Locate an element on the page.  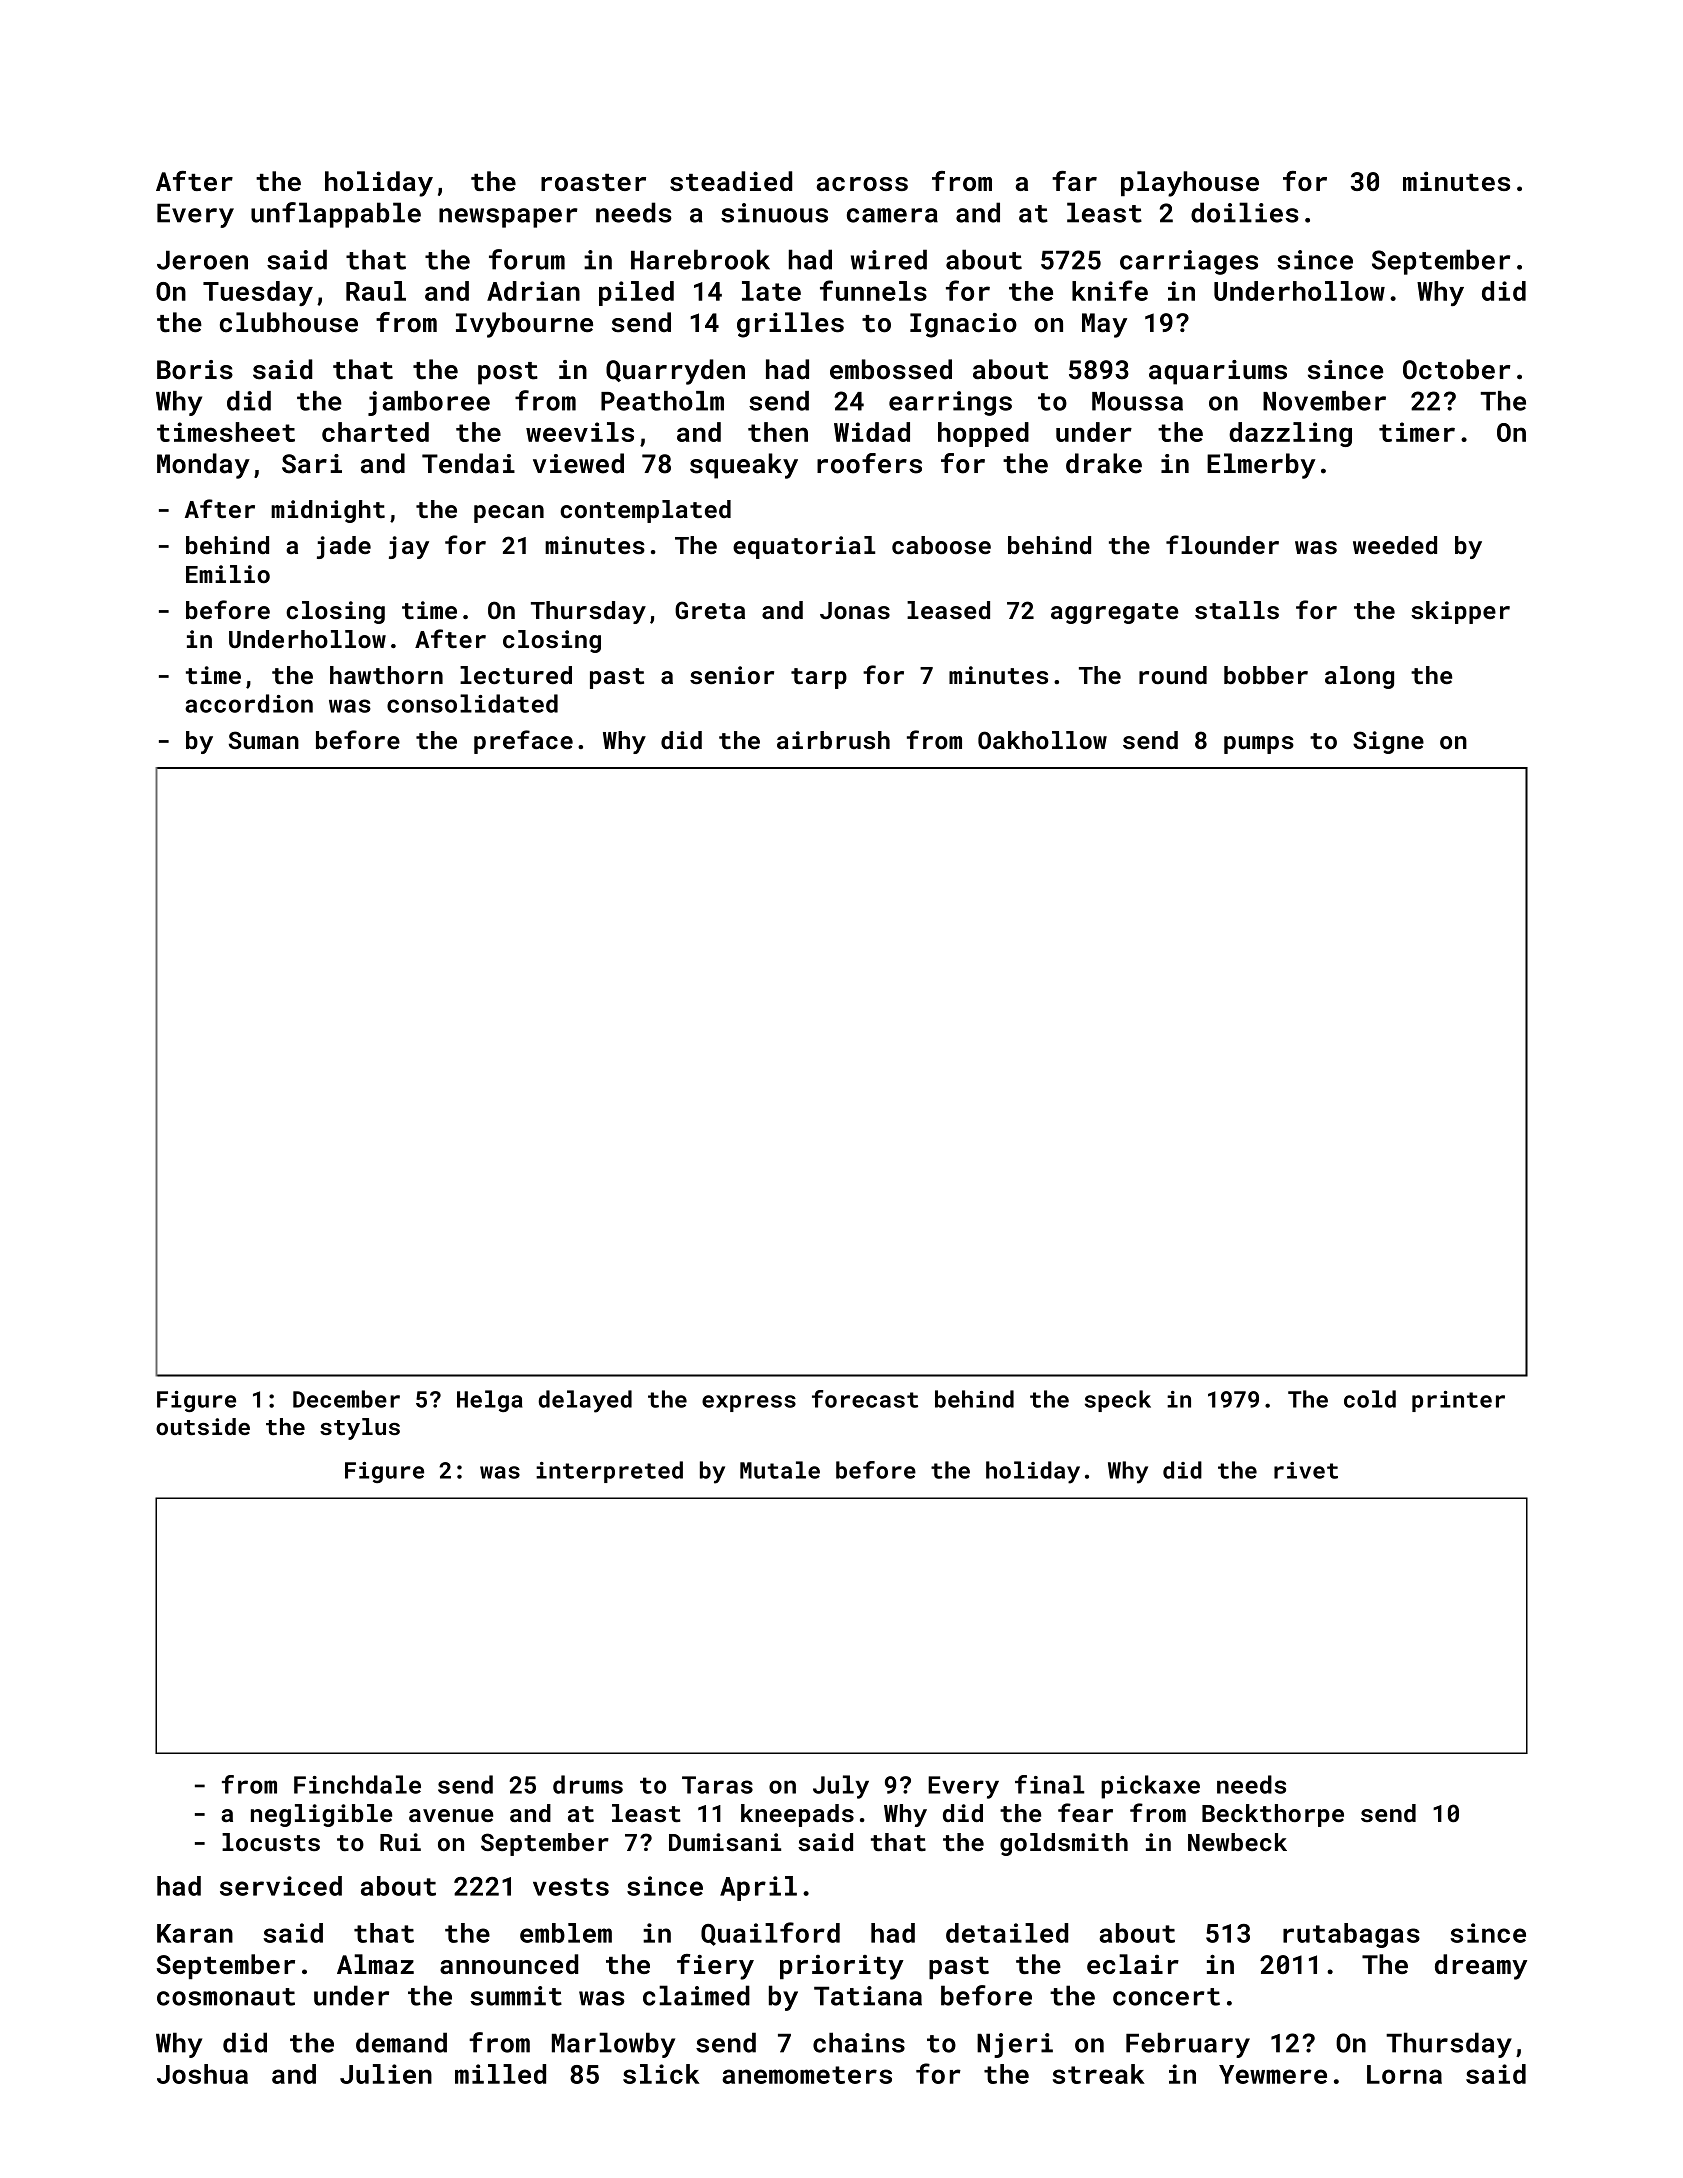
final is located at coordinates (1050, 1784).
